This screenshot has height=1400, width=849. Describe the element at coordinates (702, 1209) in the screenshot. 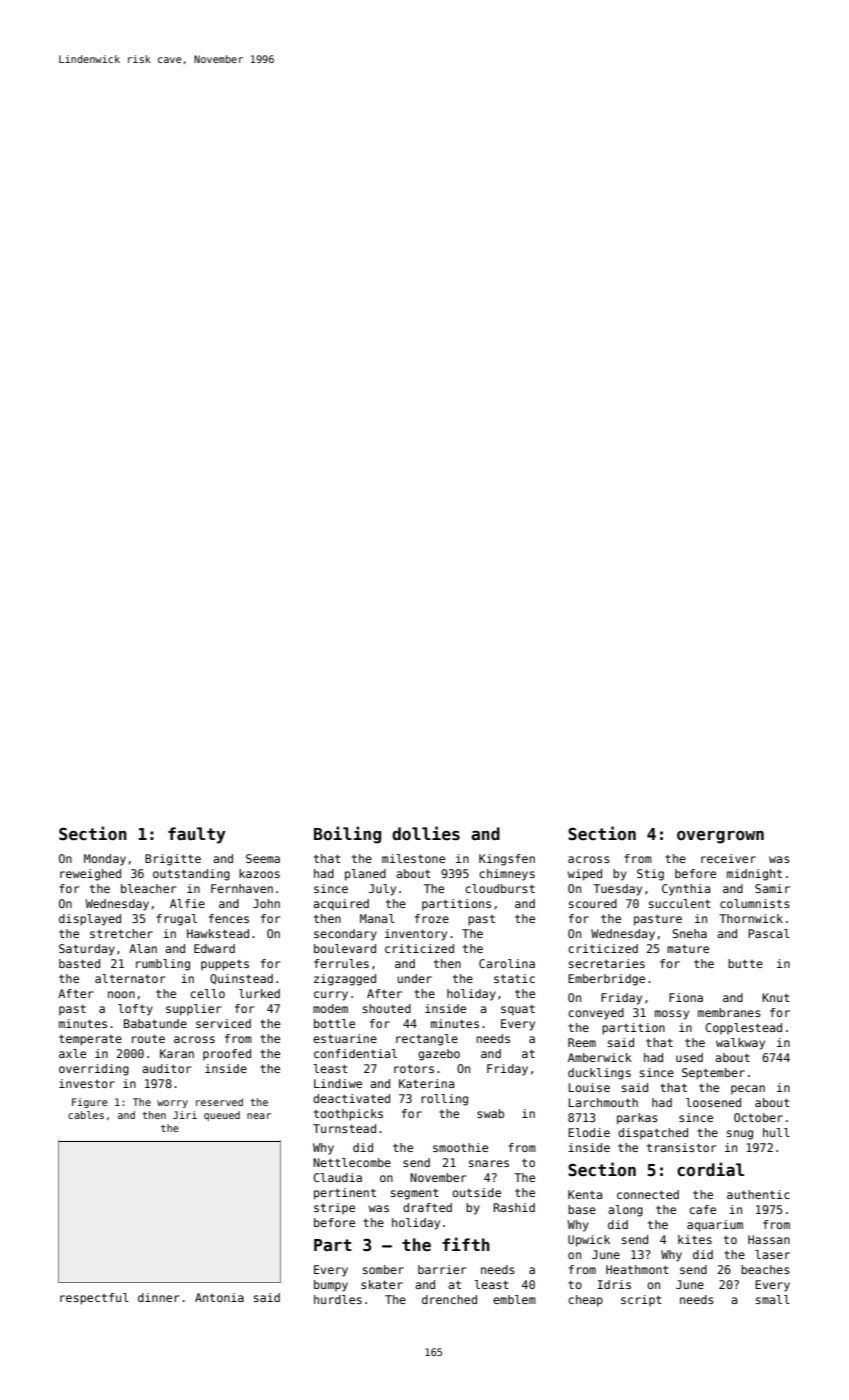

I see `cafe` at that location.
